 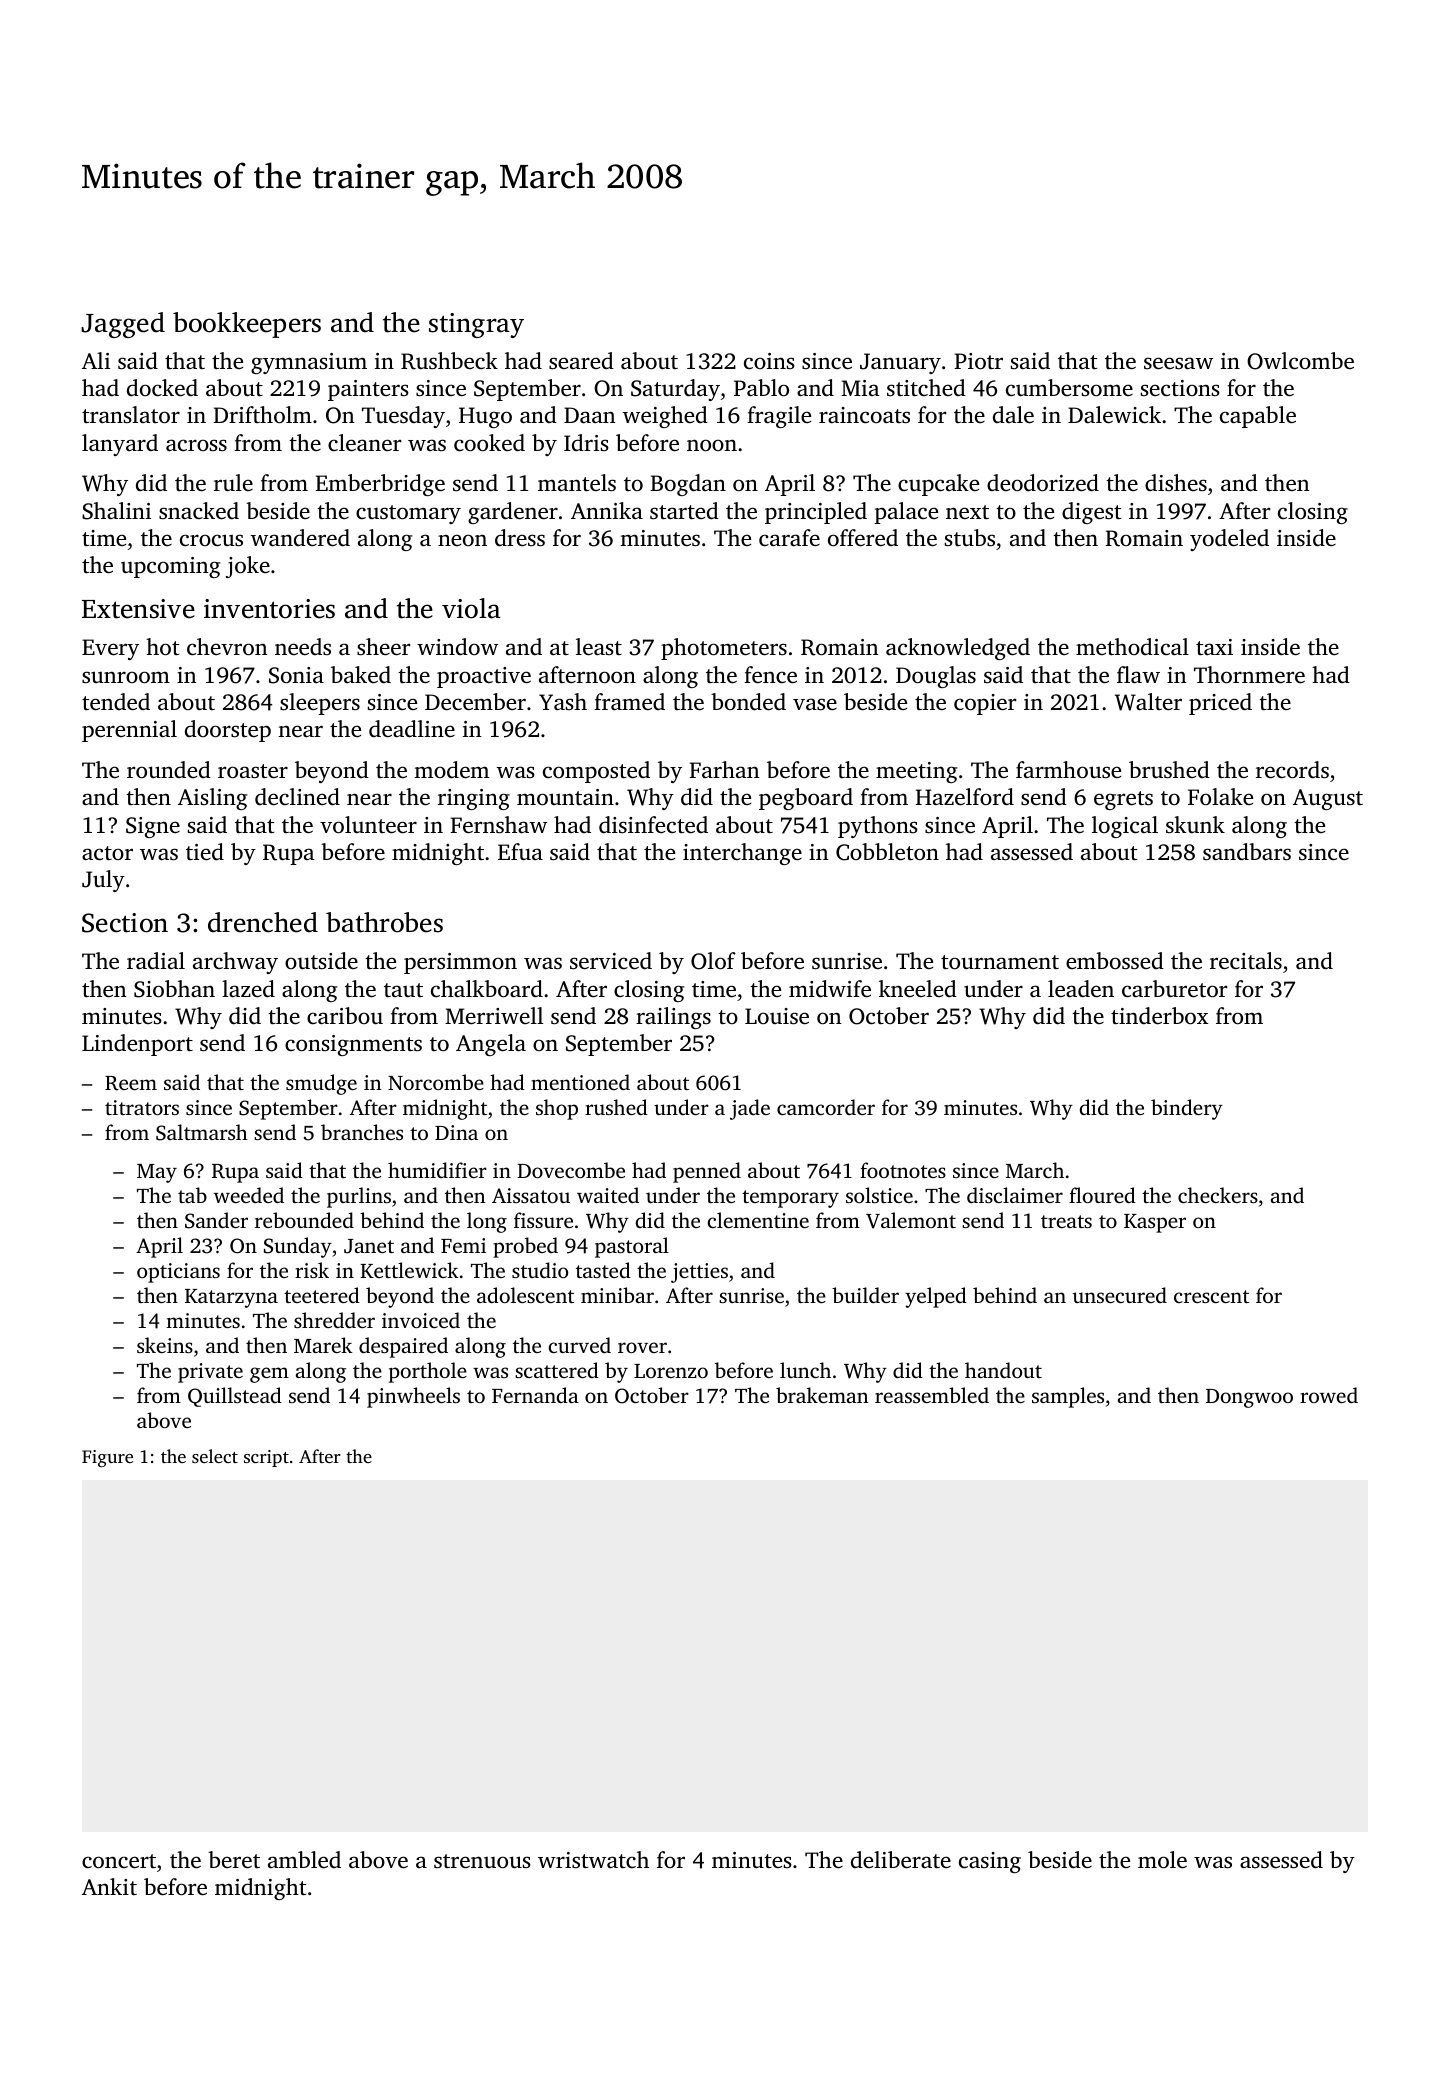 What do you see at coordinates (262, 415) in the page?
I see `Driftholm` at bounding box center [262, 415].
